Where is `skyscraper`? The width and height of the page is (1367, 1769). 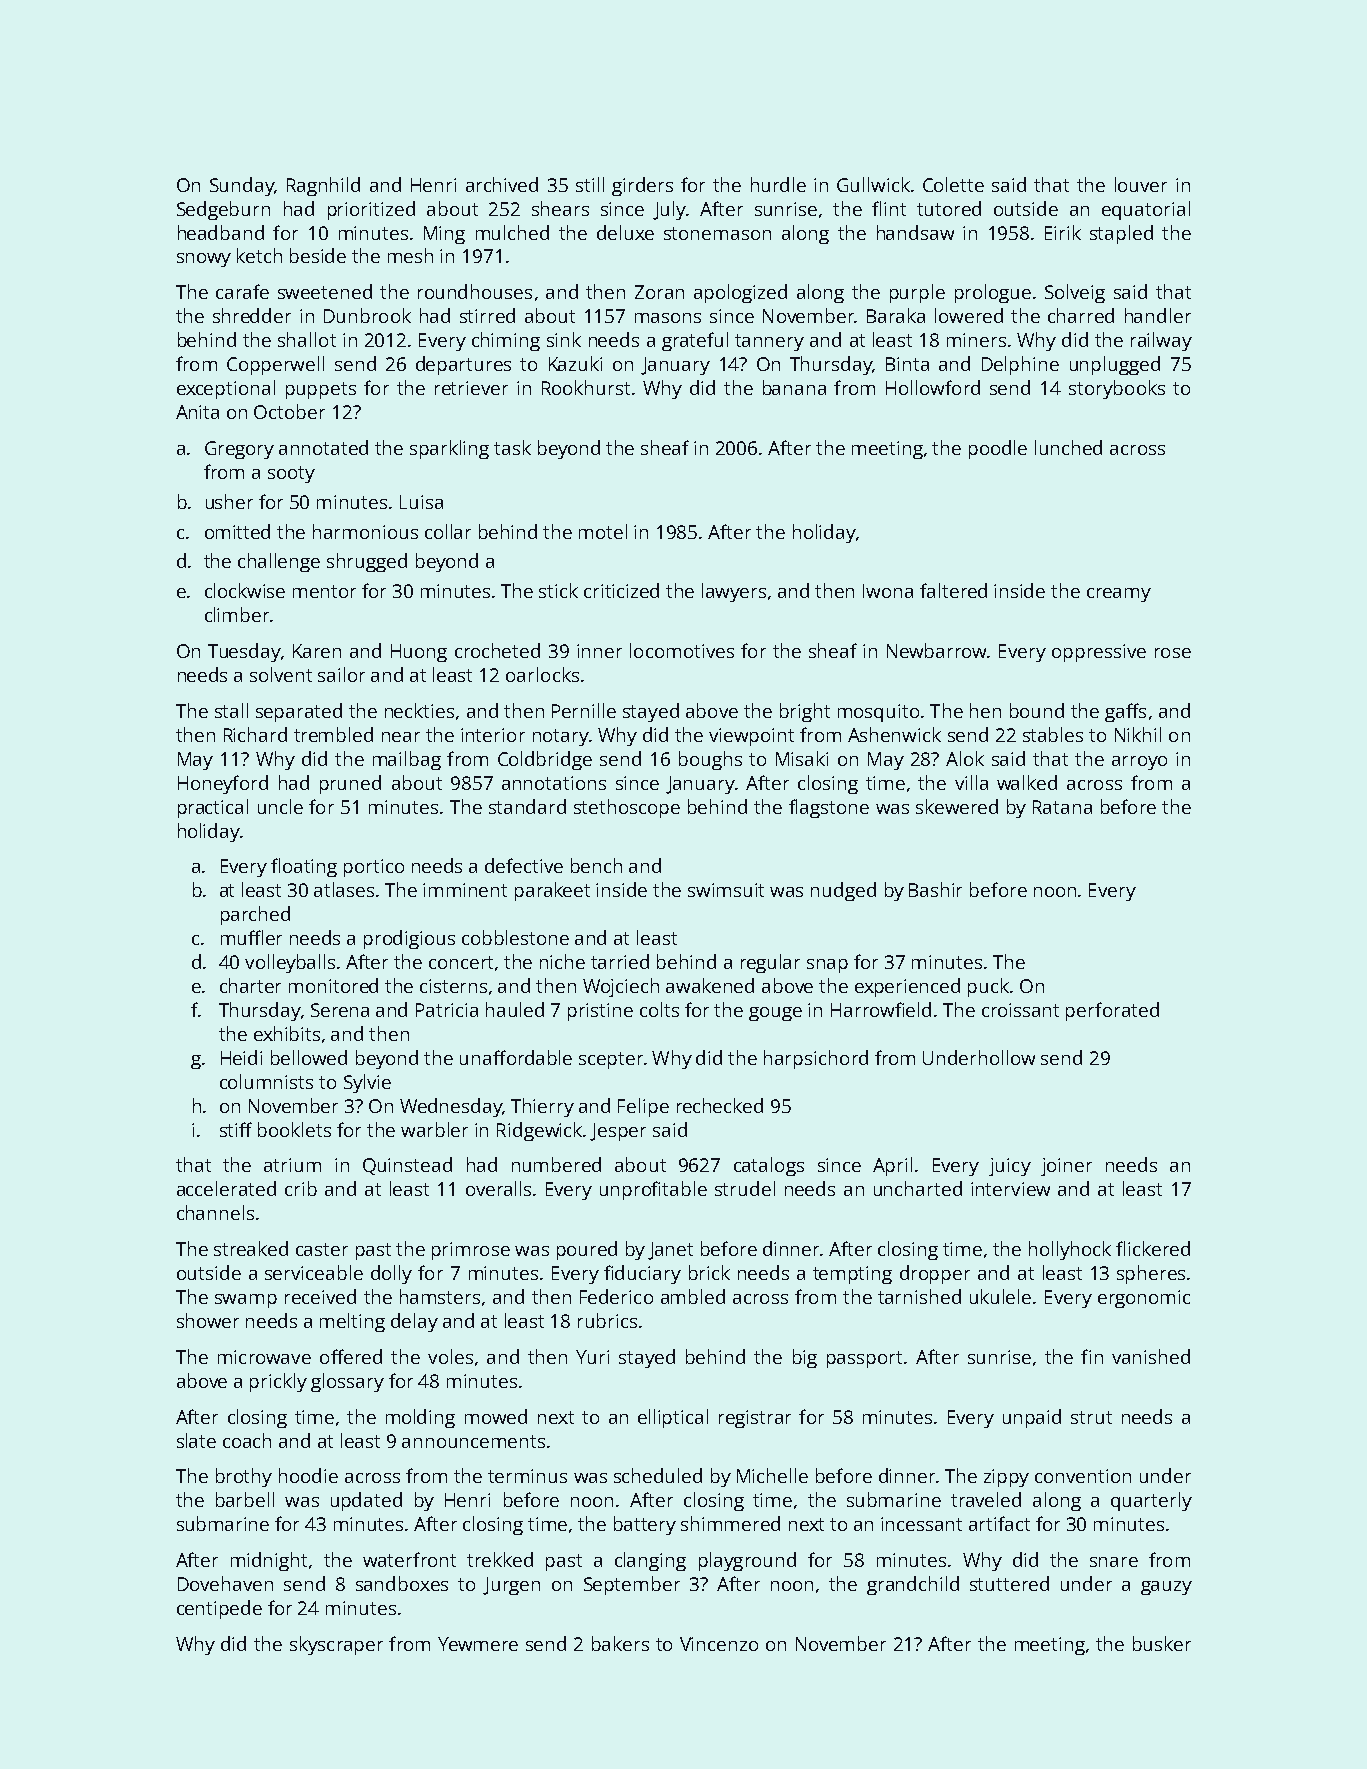
skyscraper is located at coordinates (336, 1645).
